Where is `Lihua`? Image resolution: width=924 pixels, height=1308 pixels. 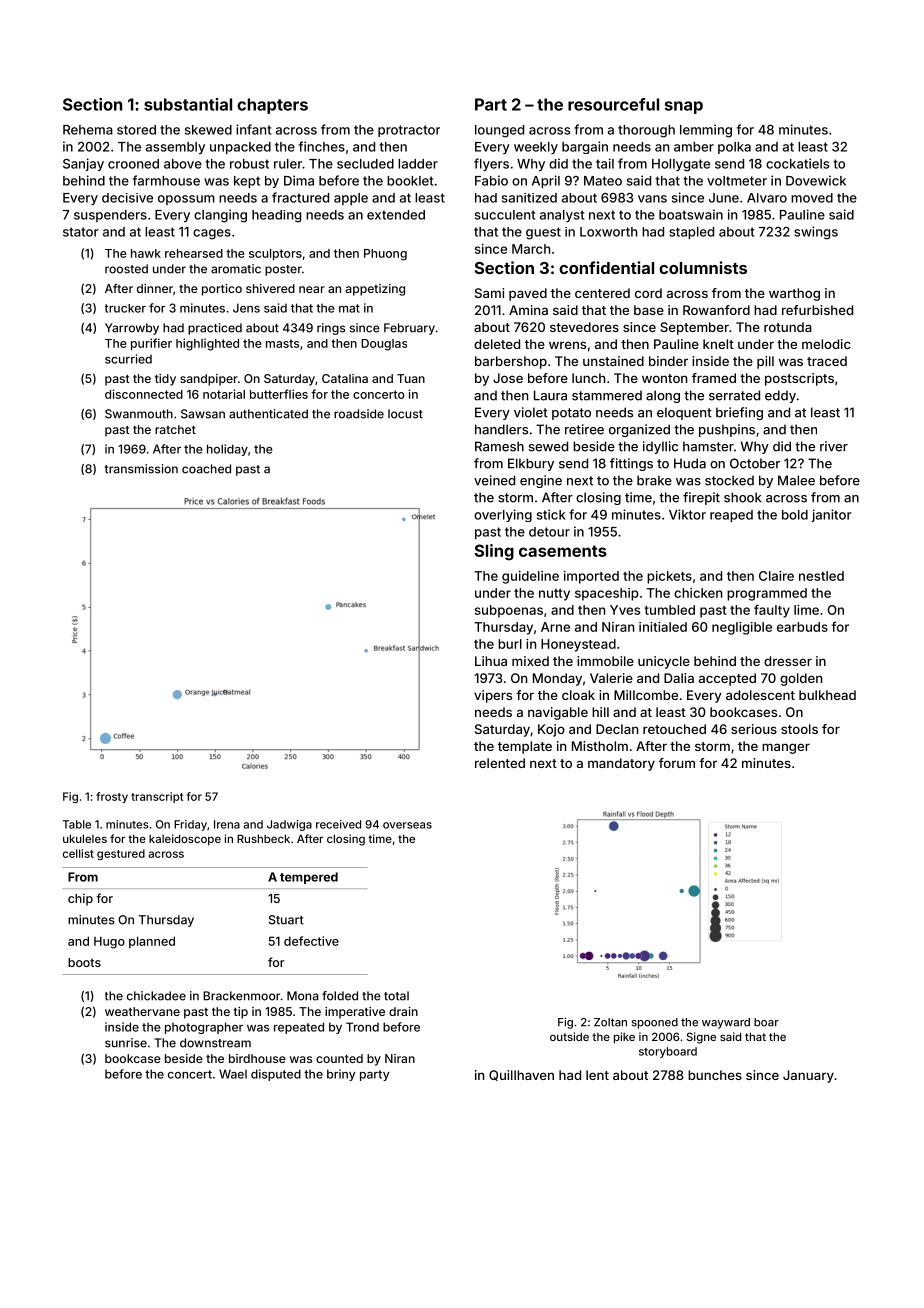
Lihua is located at coordinates (491, 661).
